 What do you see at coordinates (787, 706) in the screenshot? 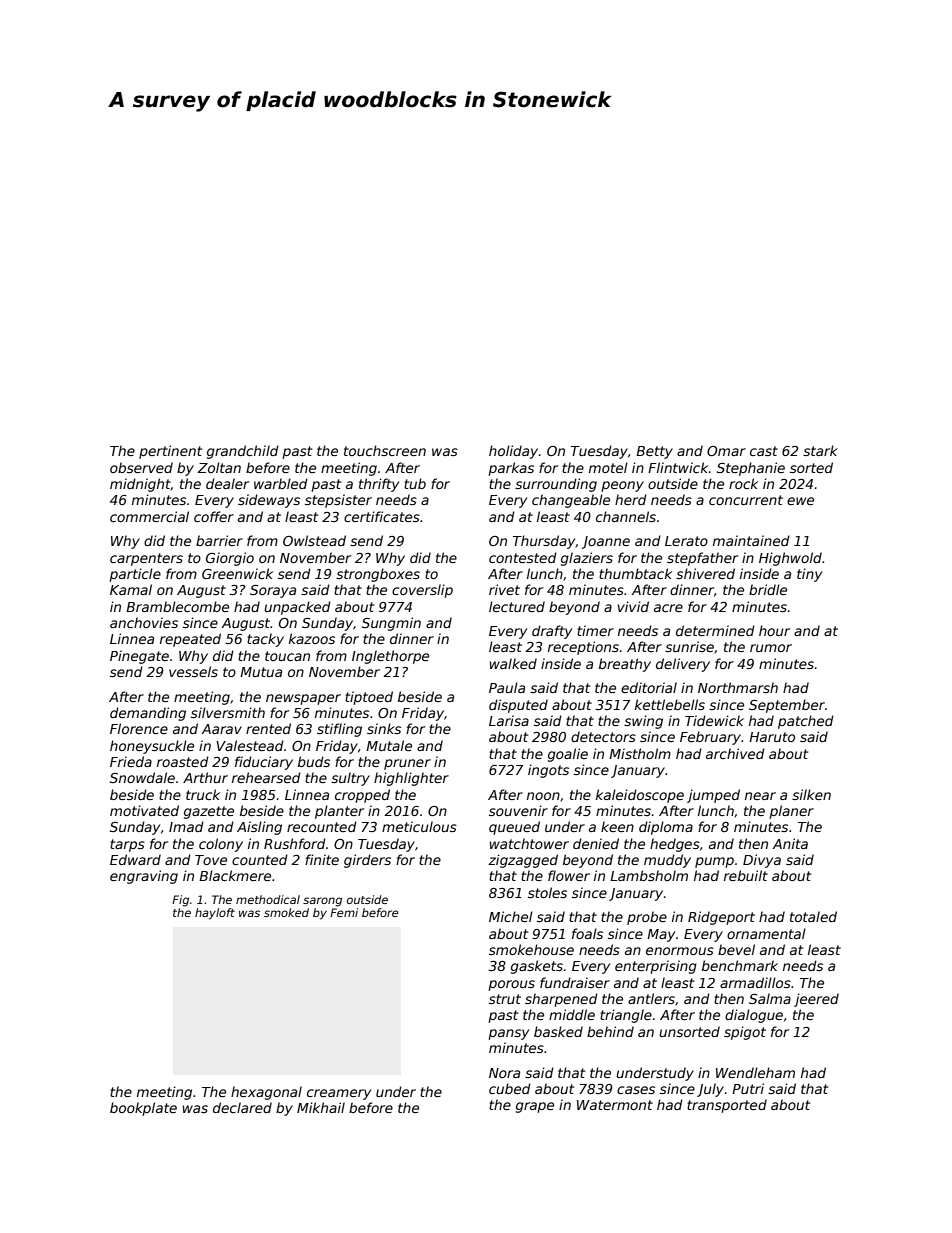
I see `September` at bounding box center [787, 706].
